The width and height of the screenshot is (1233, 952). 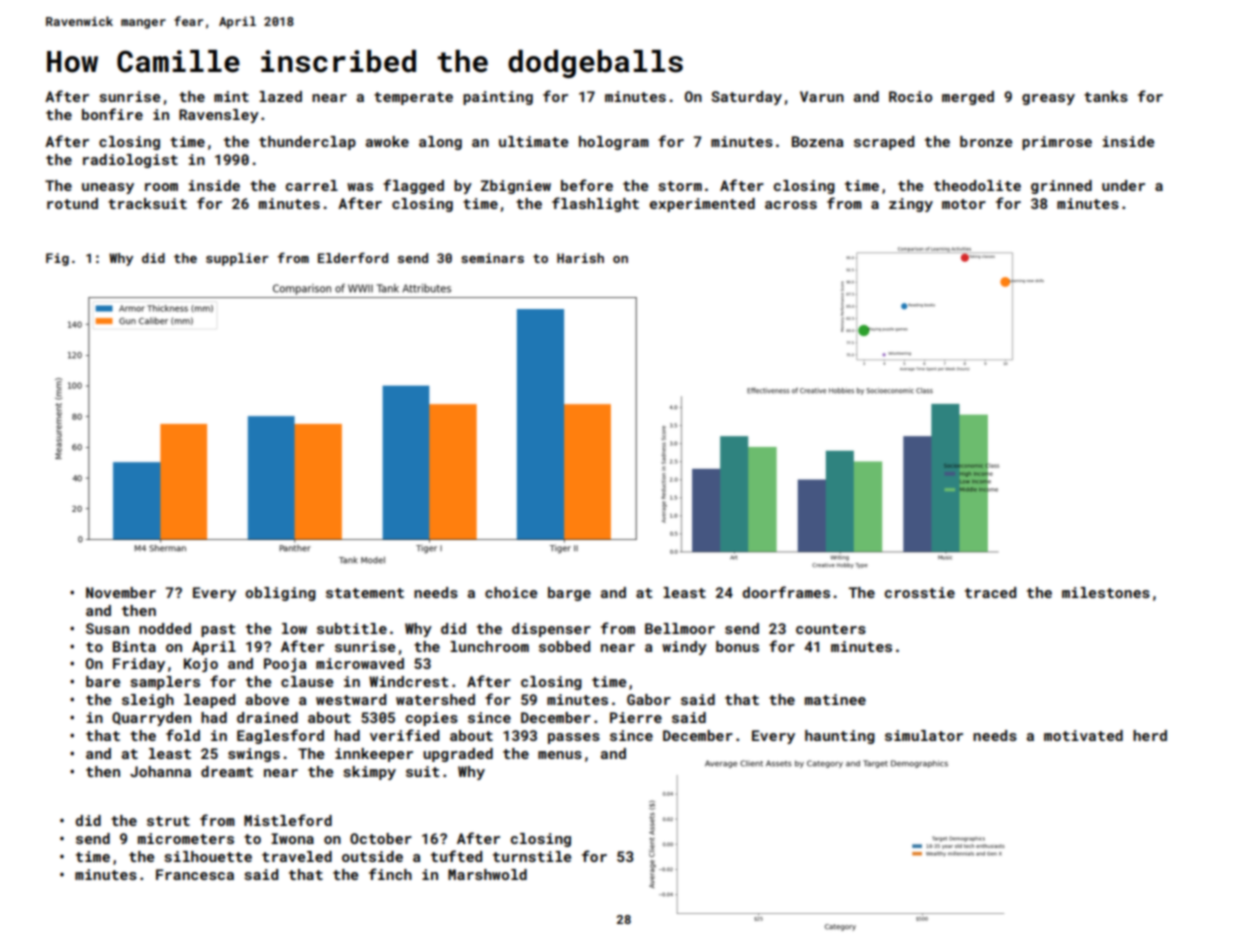 What do you see at coordinates (911, 205) in the screenshot?
I see `zingy` at bounding box center [911, 205].
